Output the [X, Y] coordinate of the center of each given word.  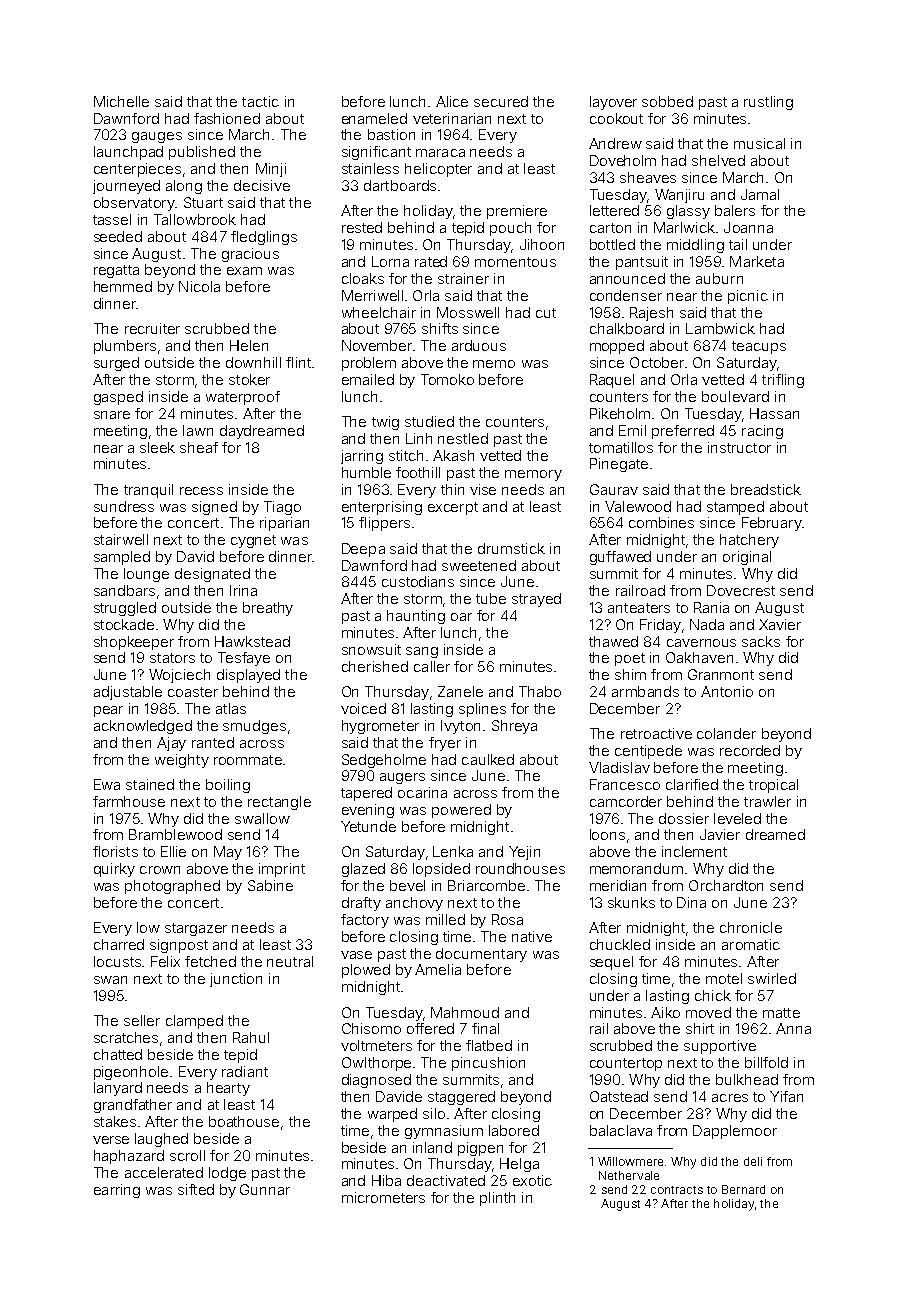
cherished [375, 666]
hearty [228, 1089]
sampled [122, 558]
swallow [262, 818]
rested [362, 227]
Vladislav [619, 767]
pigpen [480, 1149]
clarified [692, 784]
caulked [488, 759]
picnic [748, 297]
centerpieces [137, 170]
